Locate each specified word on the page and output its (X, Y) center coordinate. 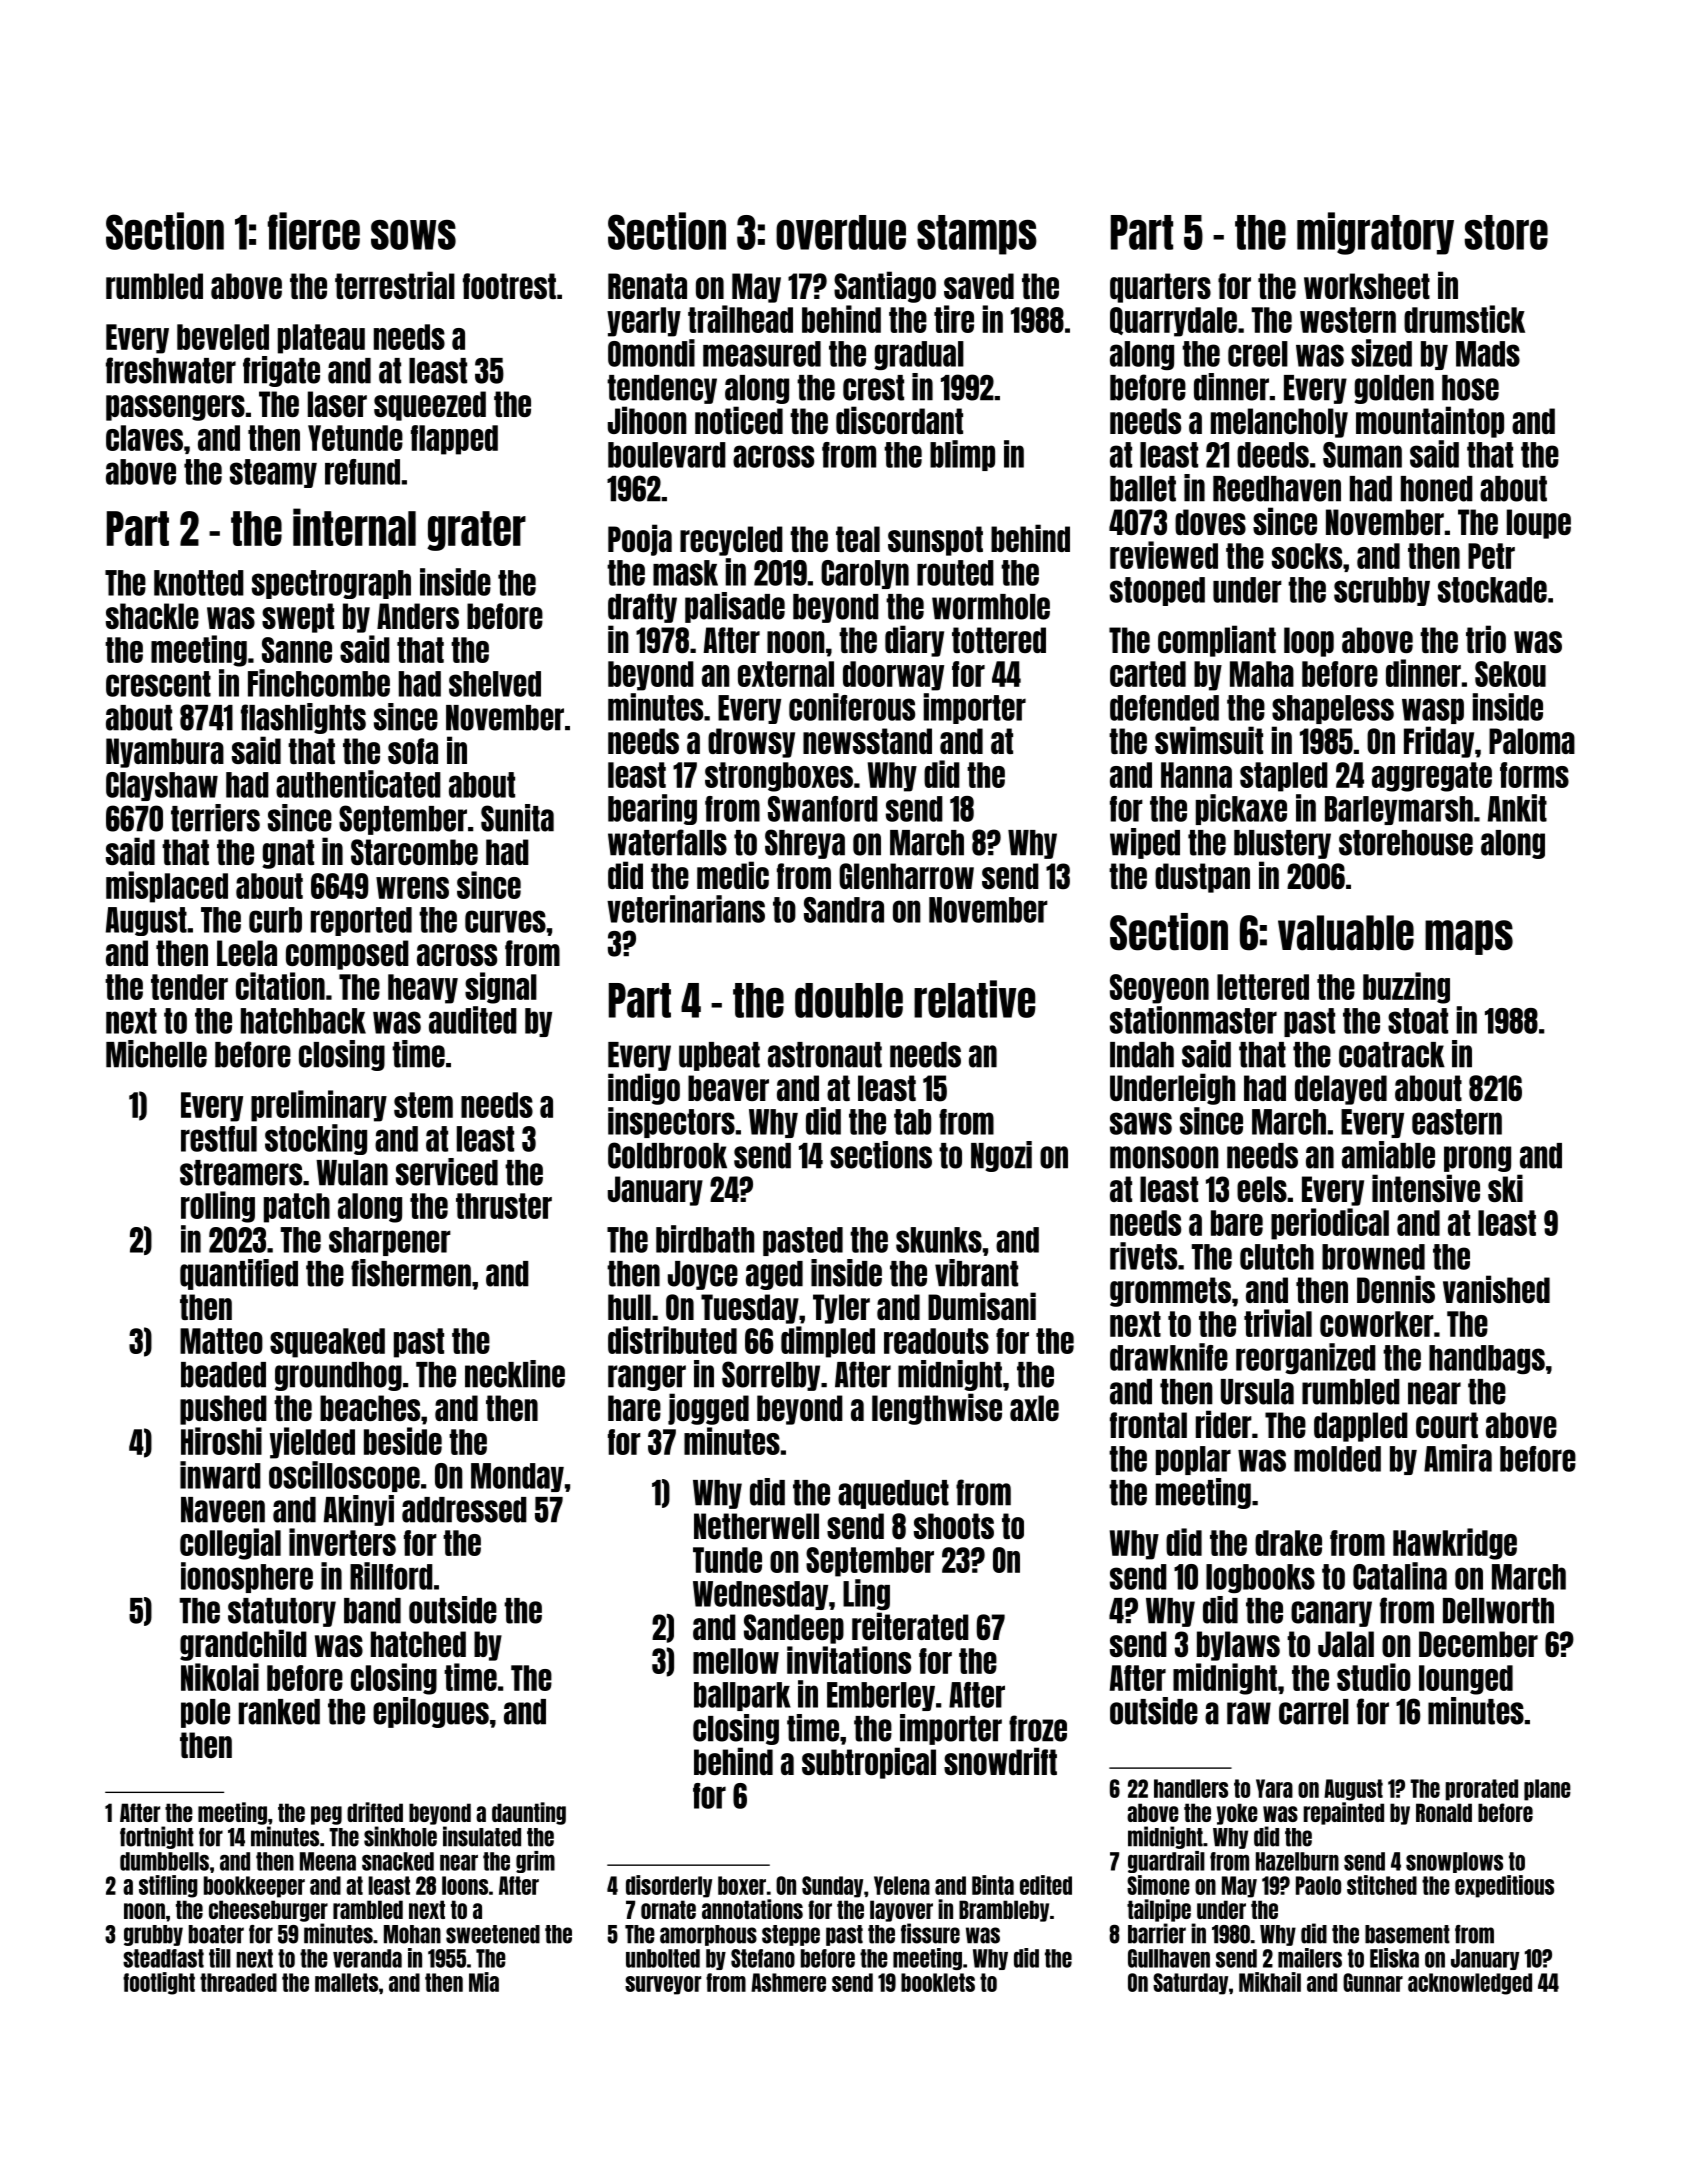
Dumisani (982, 1306)
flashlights (303, 718)
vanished (1496, 1289)
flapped (454, 440)
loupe (1539, 524)
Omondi (651, 353)
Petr (1491, 556)
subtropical (869, 1763)
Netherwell (756, 1526)
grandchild (243, 1645)
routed (955, 573)
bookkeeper (254, 1887)
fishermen (411, 1273)
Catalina (1400, 1576)
